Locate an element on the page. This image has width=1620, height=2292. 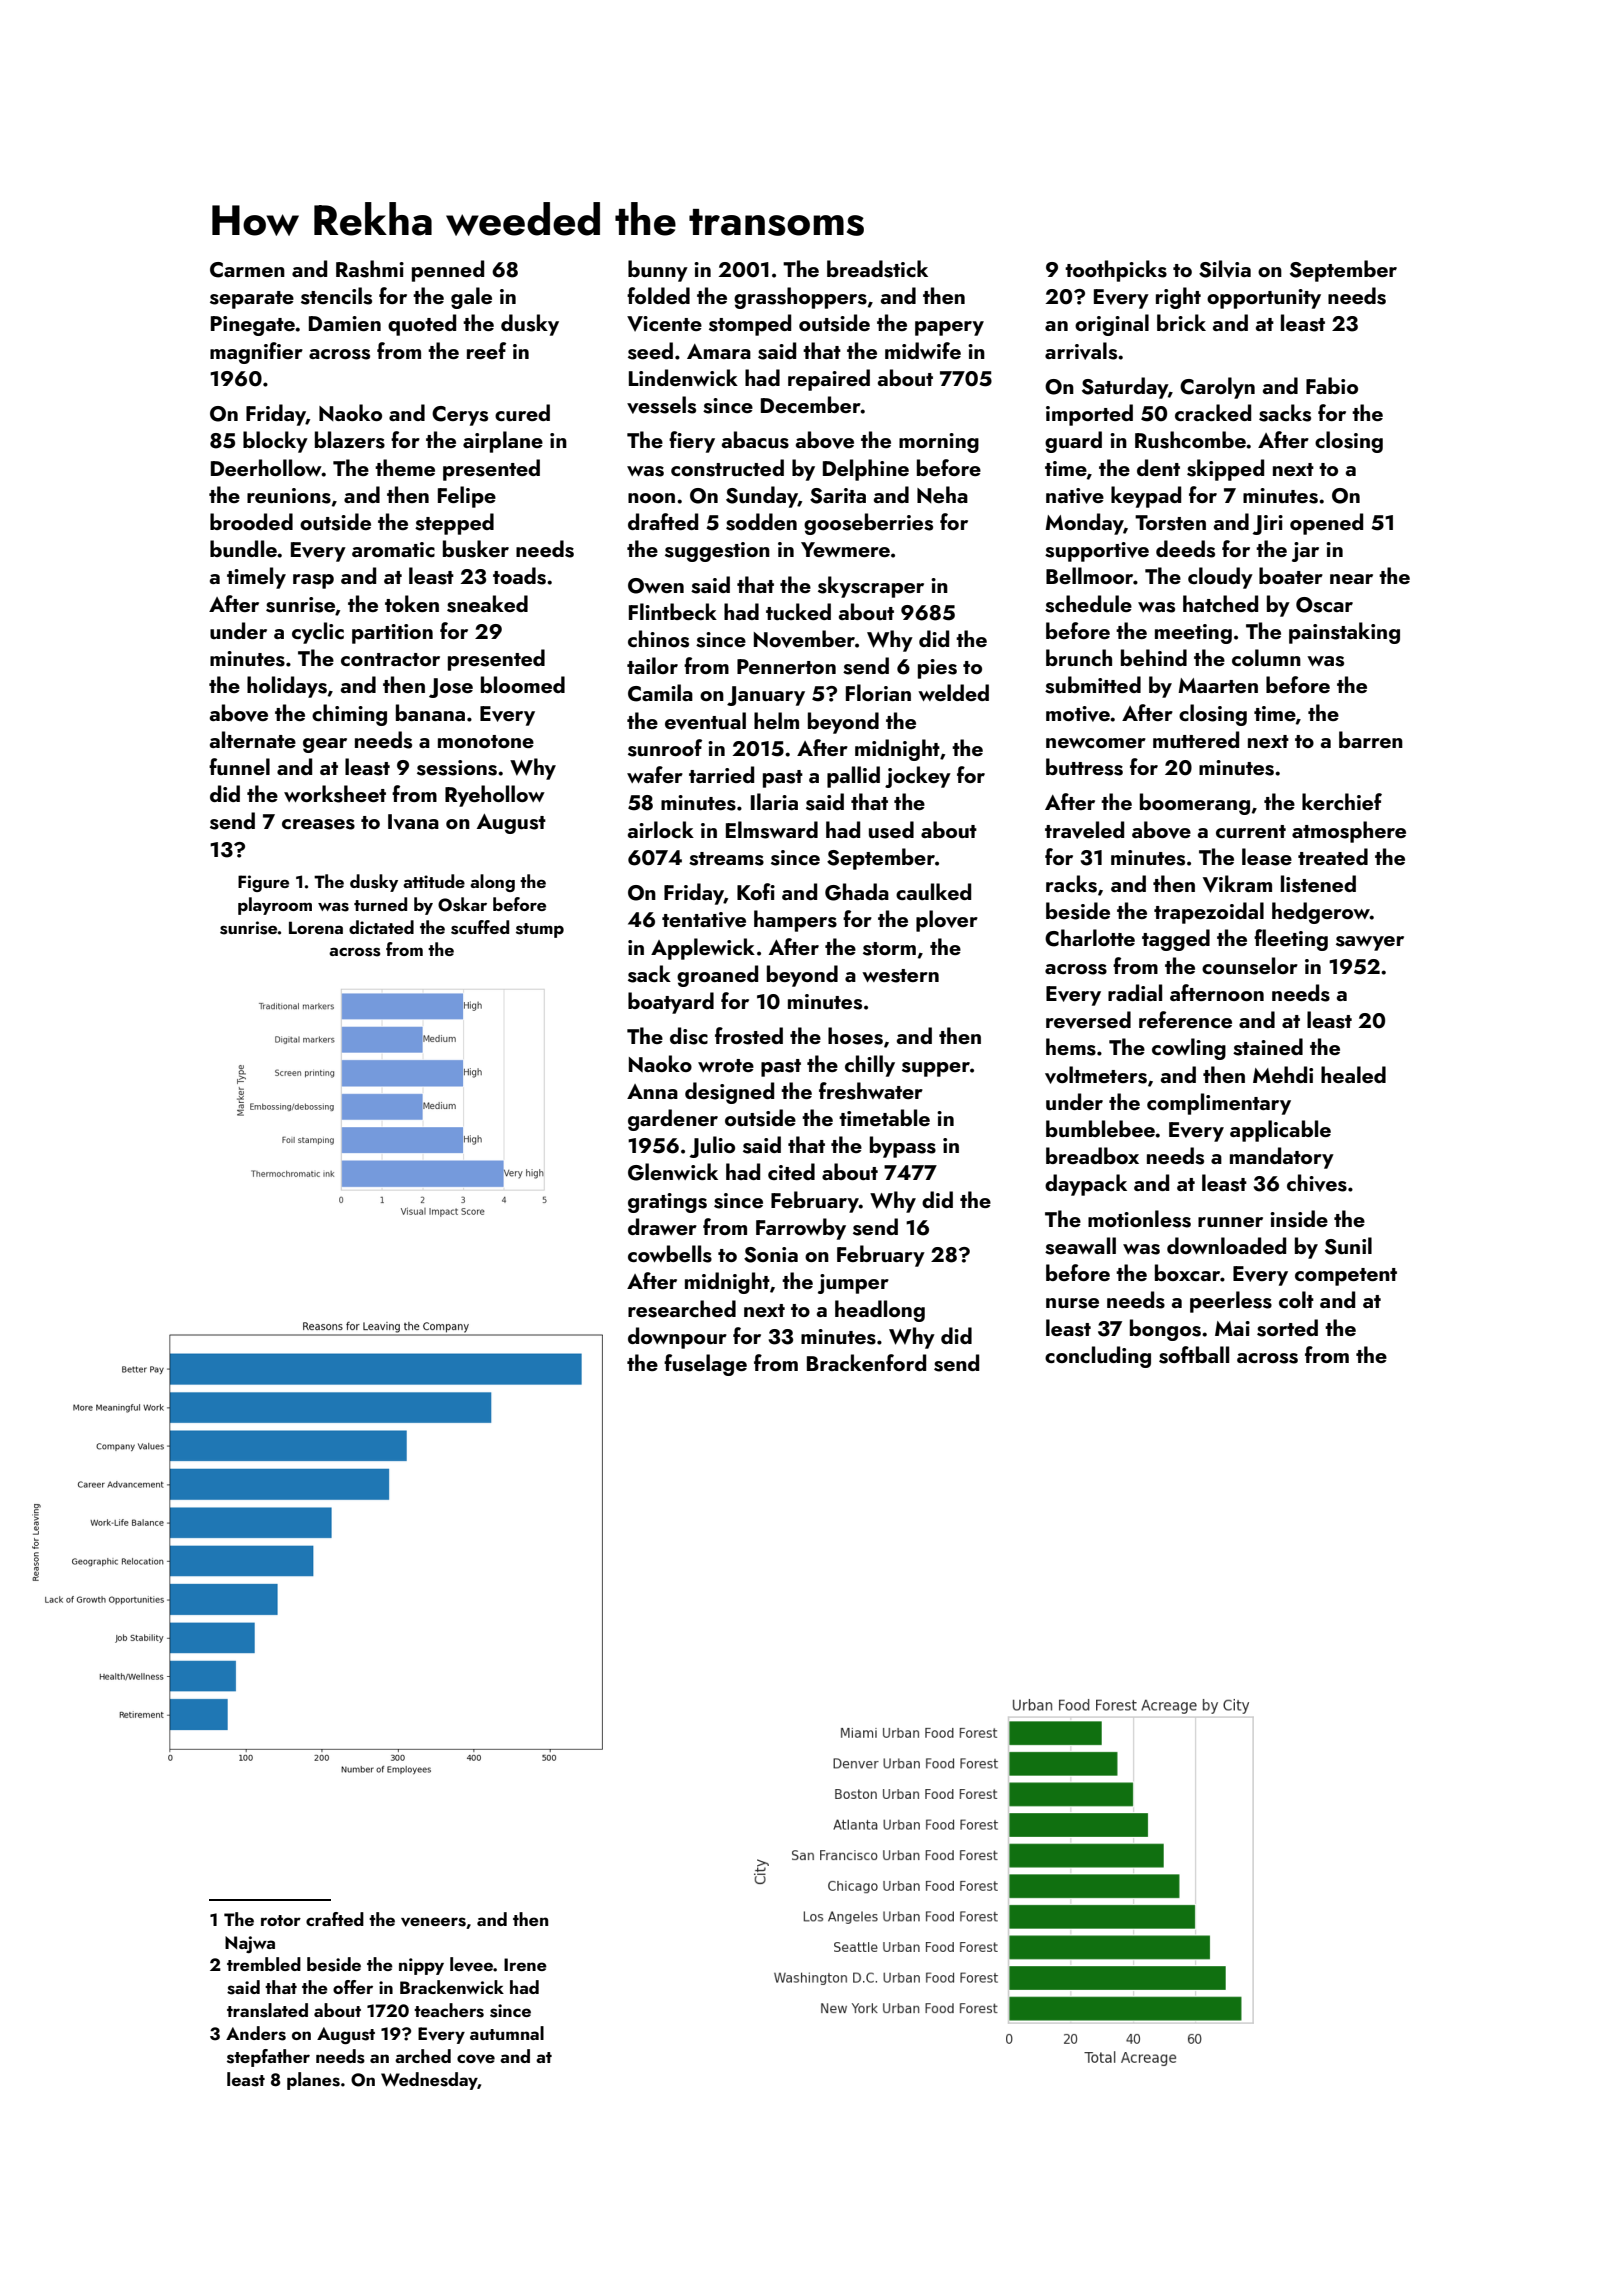
downpour is located at coordinates (677, 1338).
